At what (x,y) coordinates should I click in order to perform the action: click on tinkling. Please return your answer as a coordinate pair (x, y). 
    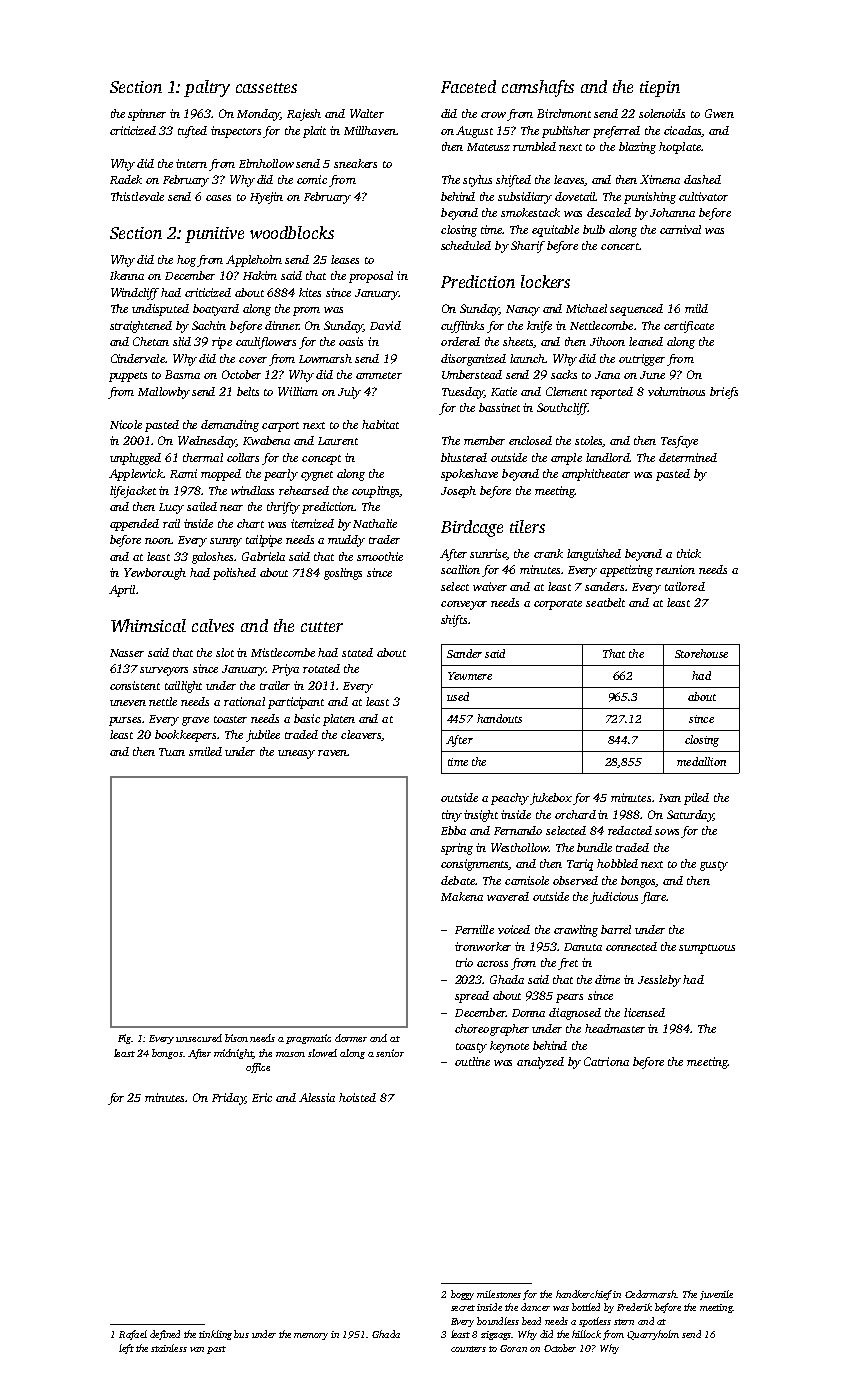
    Looking at the image, I should click on (215, 1335).
